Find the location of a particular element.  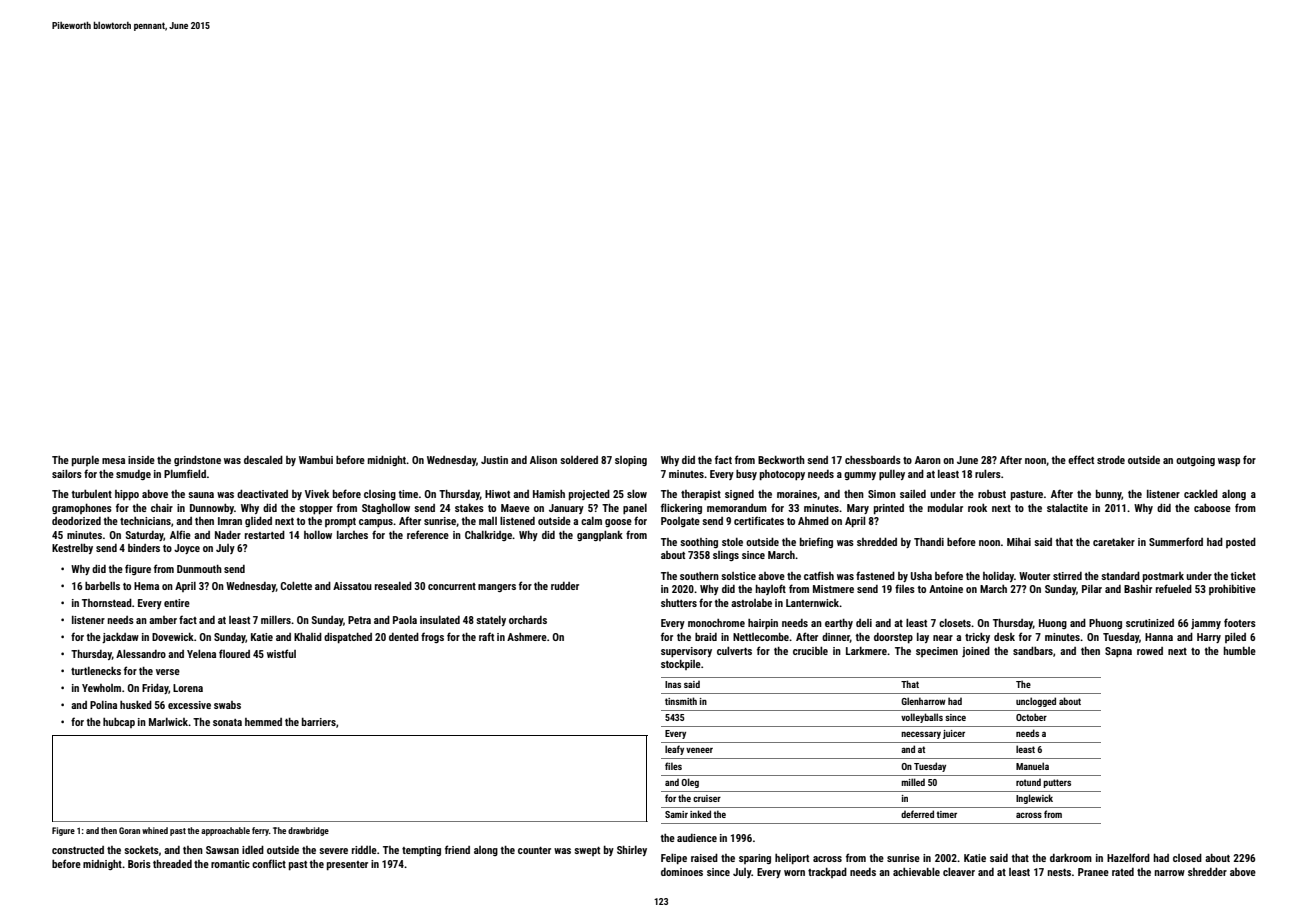

orchards is located at coordinates (528, 620).
